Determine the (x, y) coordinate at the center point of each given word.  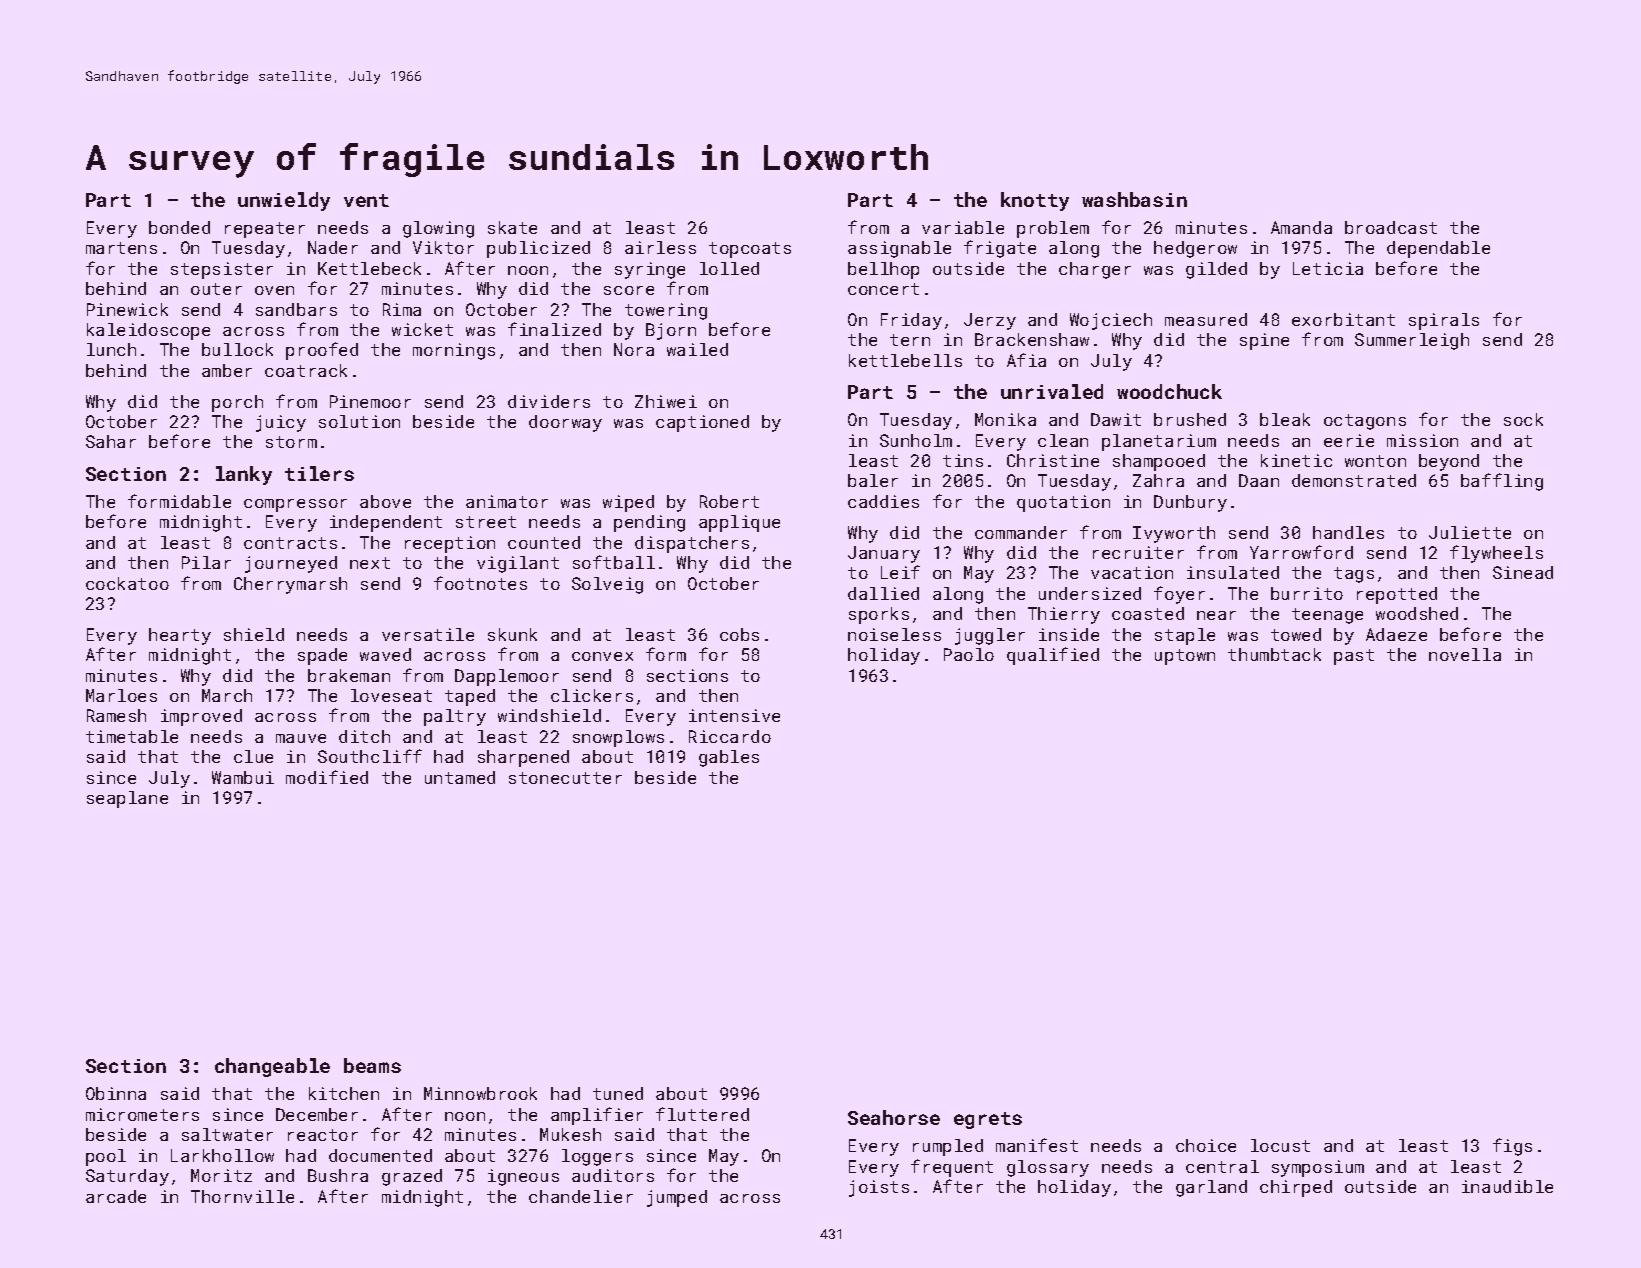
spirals (1444, 321)
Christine (1053, 460)
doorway (565, 423)
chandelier (581, 1196)
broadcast (1391, 227)
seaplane (127, 799)
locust (1280, 1145)
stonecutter (565, 778)
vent (366, 200)
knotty (1035, 201)
